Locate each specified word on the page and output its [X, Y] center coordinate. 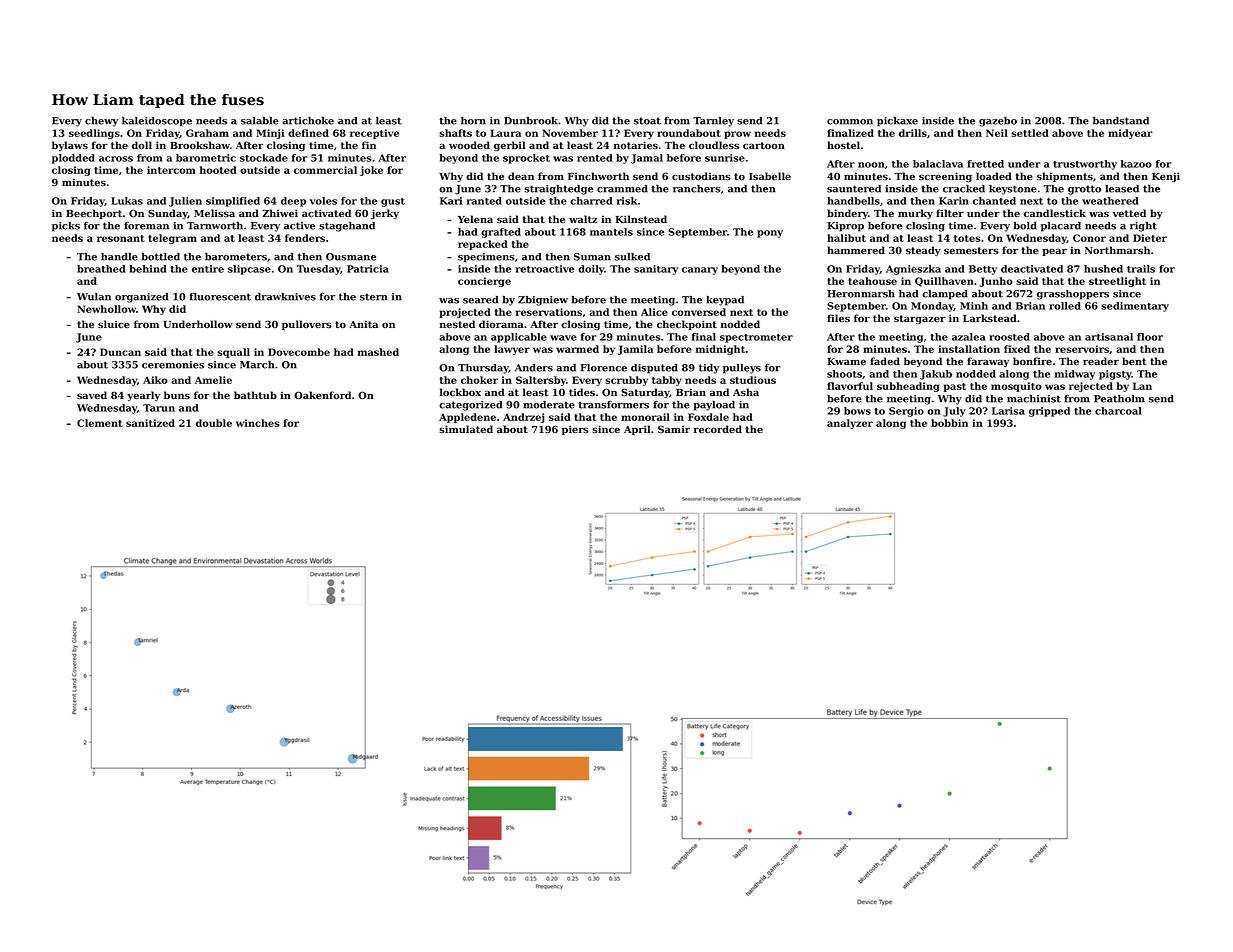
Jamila [635, 350]
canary [700, 271]
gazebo [998, 122]
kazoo [1136, 164]
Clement [100, 423]
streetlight [1117, 282]
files [838, 318]
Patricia [368, 269]
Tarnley [713, 122]
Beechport [94, 214]
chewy [101, 122]
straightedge [558, 190]
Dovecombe [299, 352]
